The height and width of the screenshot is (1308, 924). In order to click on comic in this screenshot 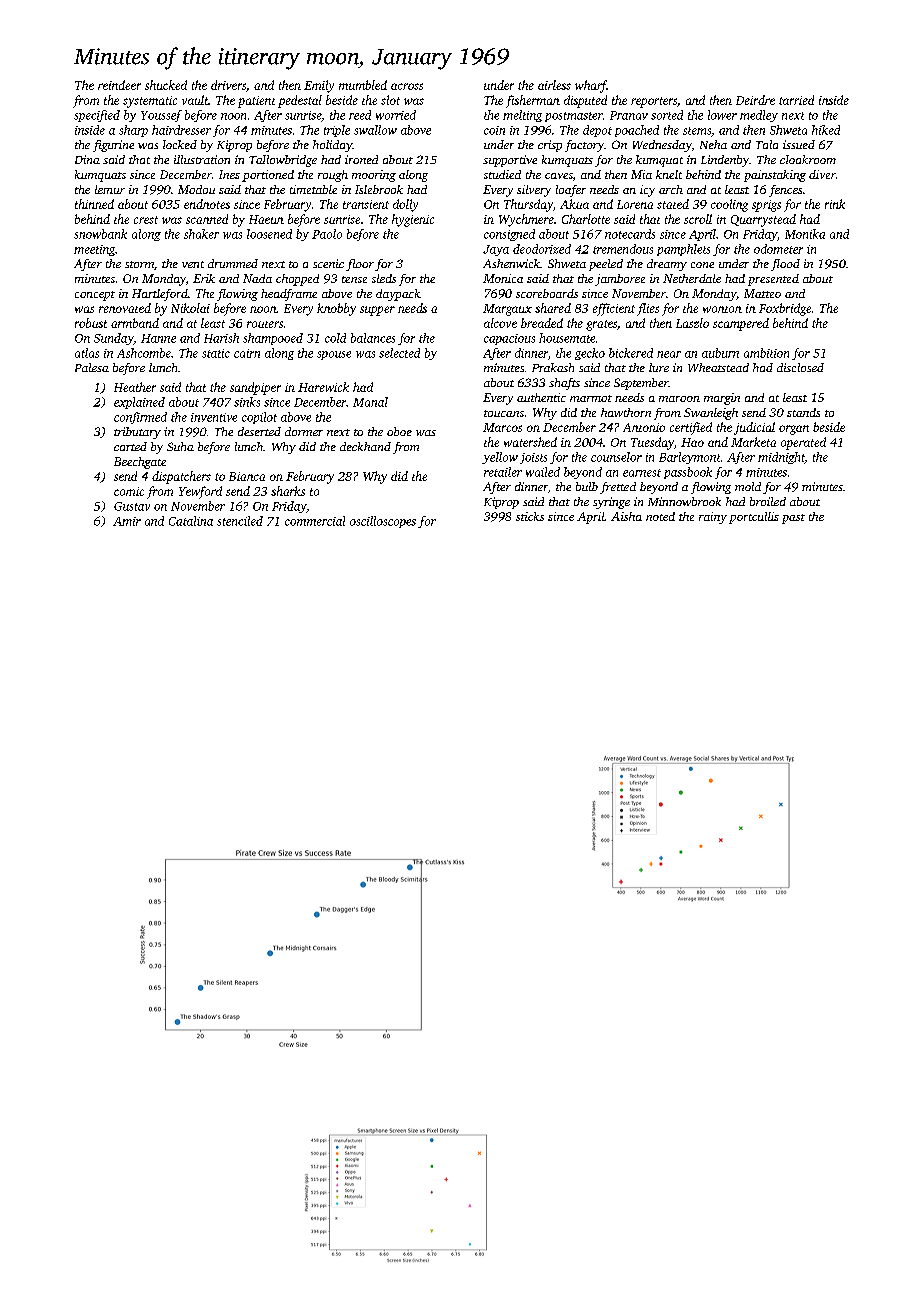, I will do `click(129, 491)`.
